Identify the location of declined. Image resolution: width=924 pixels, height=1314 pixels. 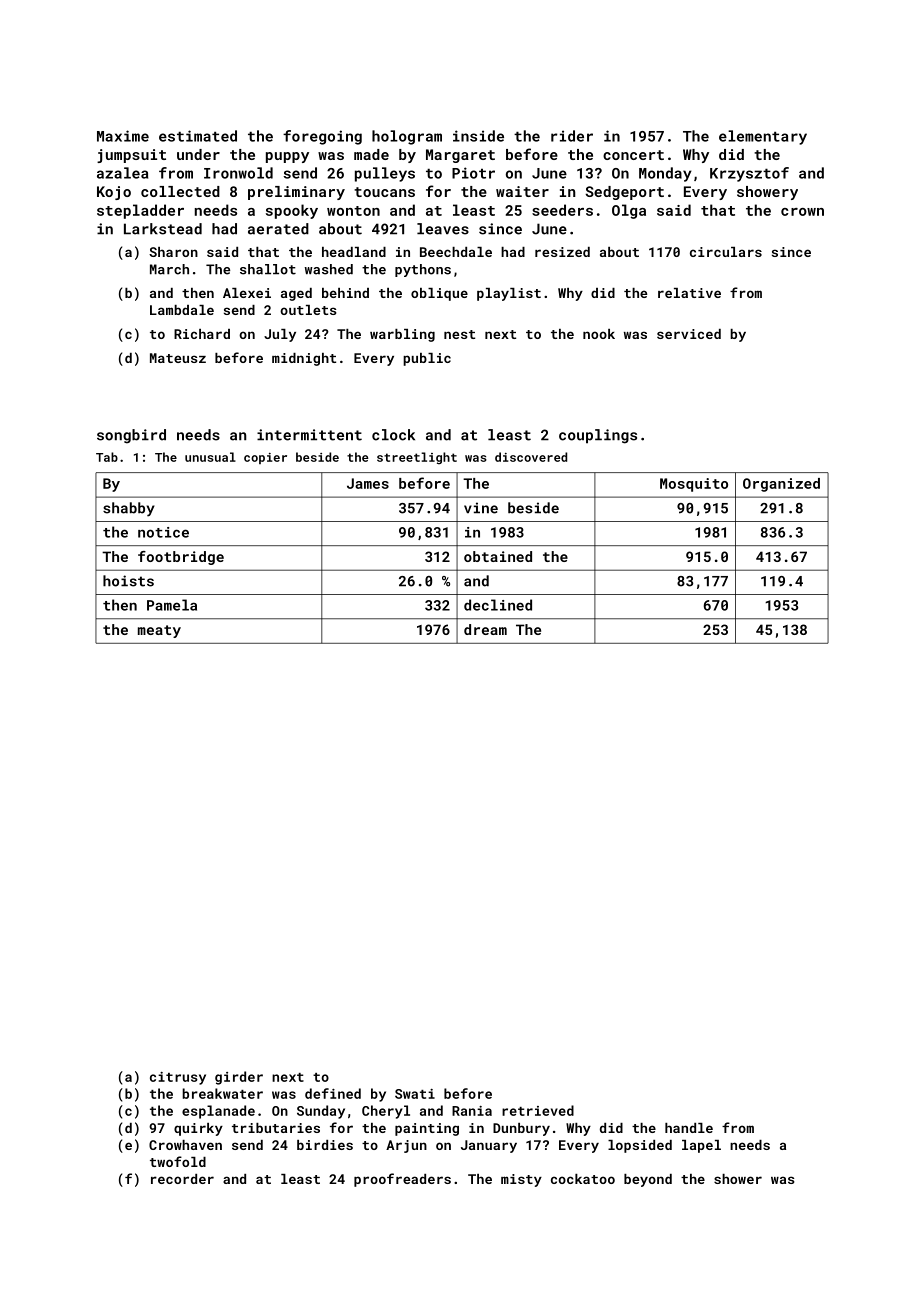
(498, 605).
